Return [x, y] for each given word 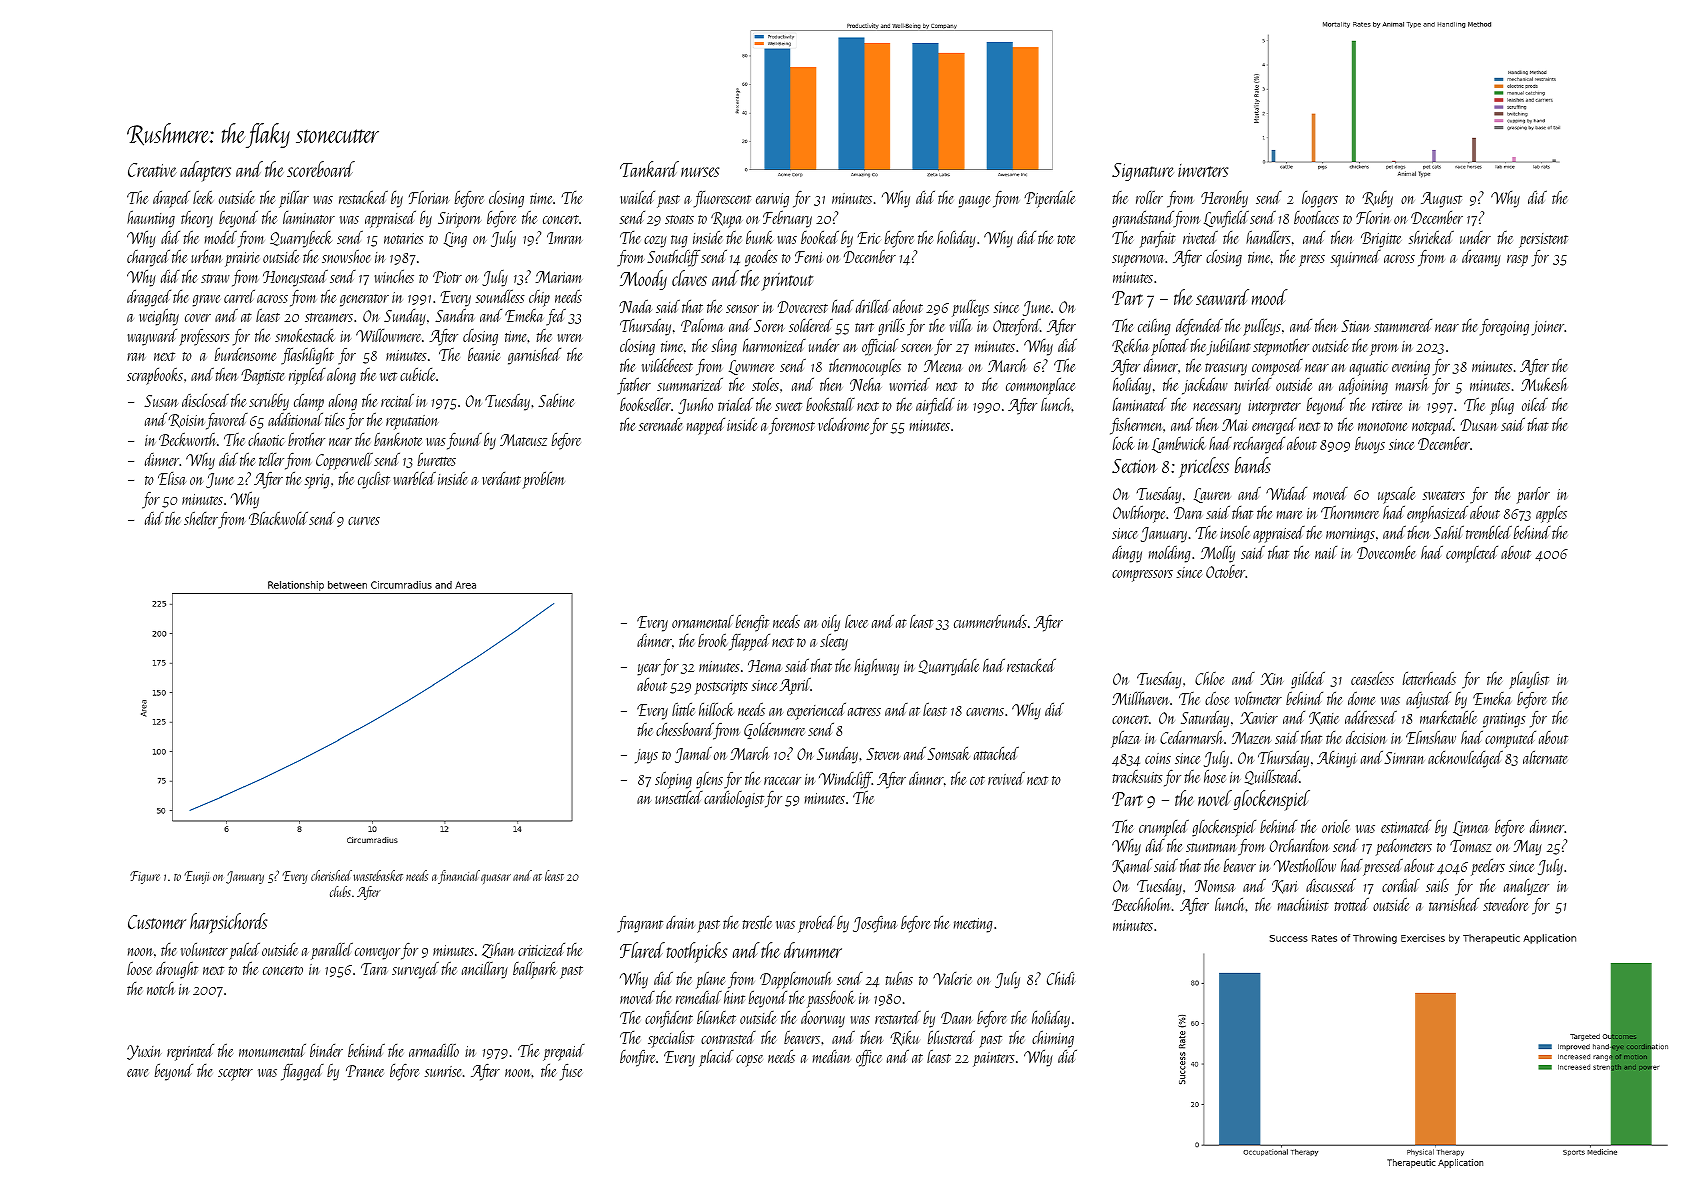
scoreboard [321, 169]
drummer [813, 950]
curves [364, 521]
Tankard [649, 169]
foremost [792, 426]
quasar [496, 879]
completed [1472, 554]
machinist [1303, 904]
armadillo [434, 1050]
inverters [1203, 170]
